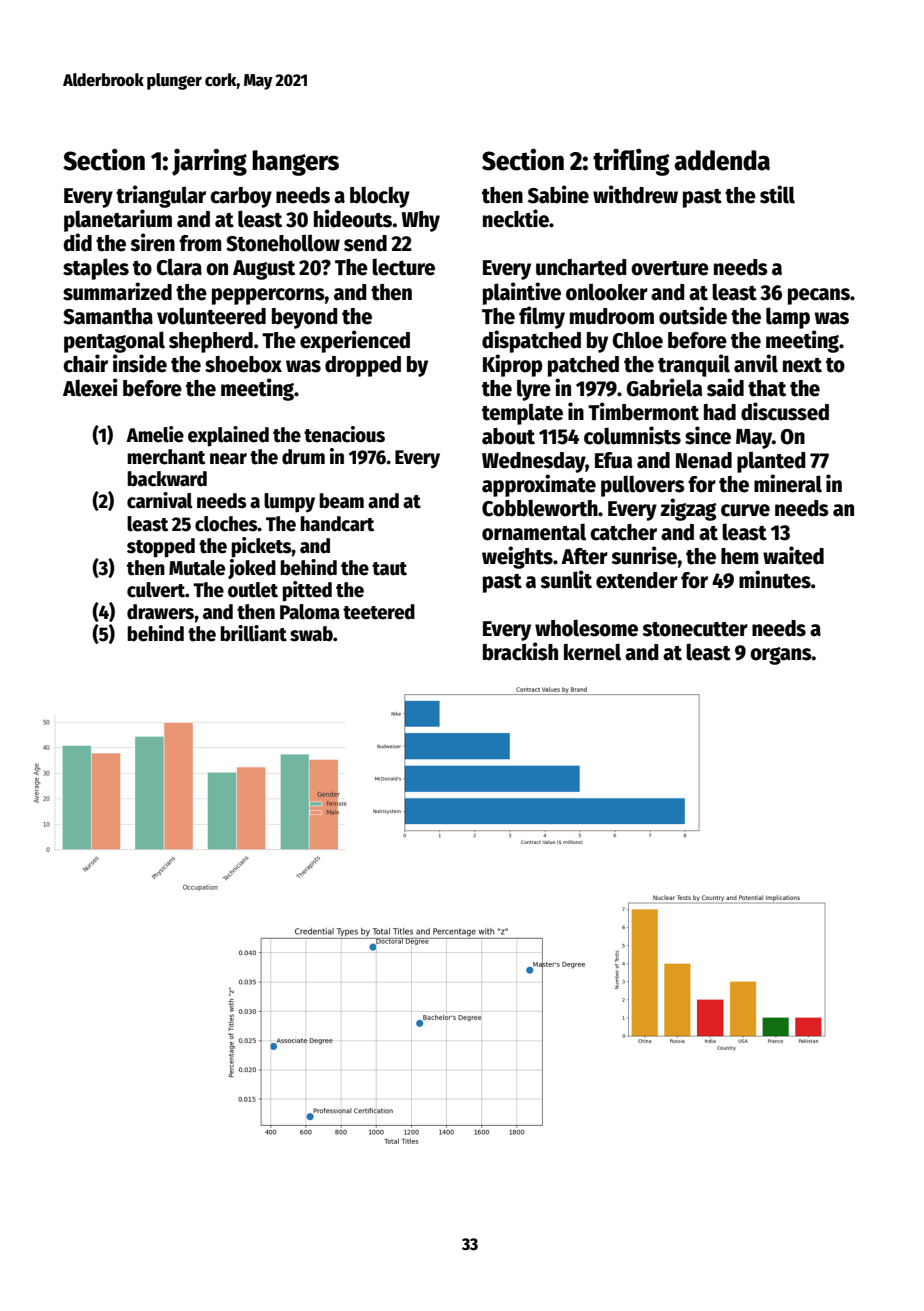  What do you see at coordinates (708, 435) in the page?
I see `since` at bounding box center [708, 435].
